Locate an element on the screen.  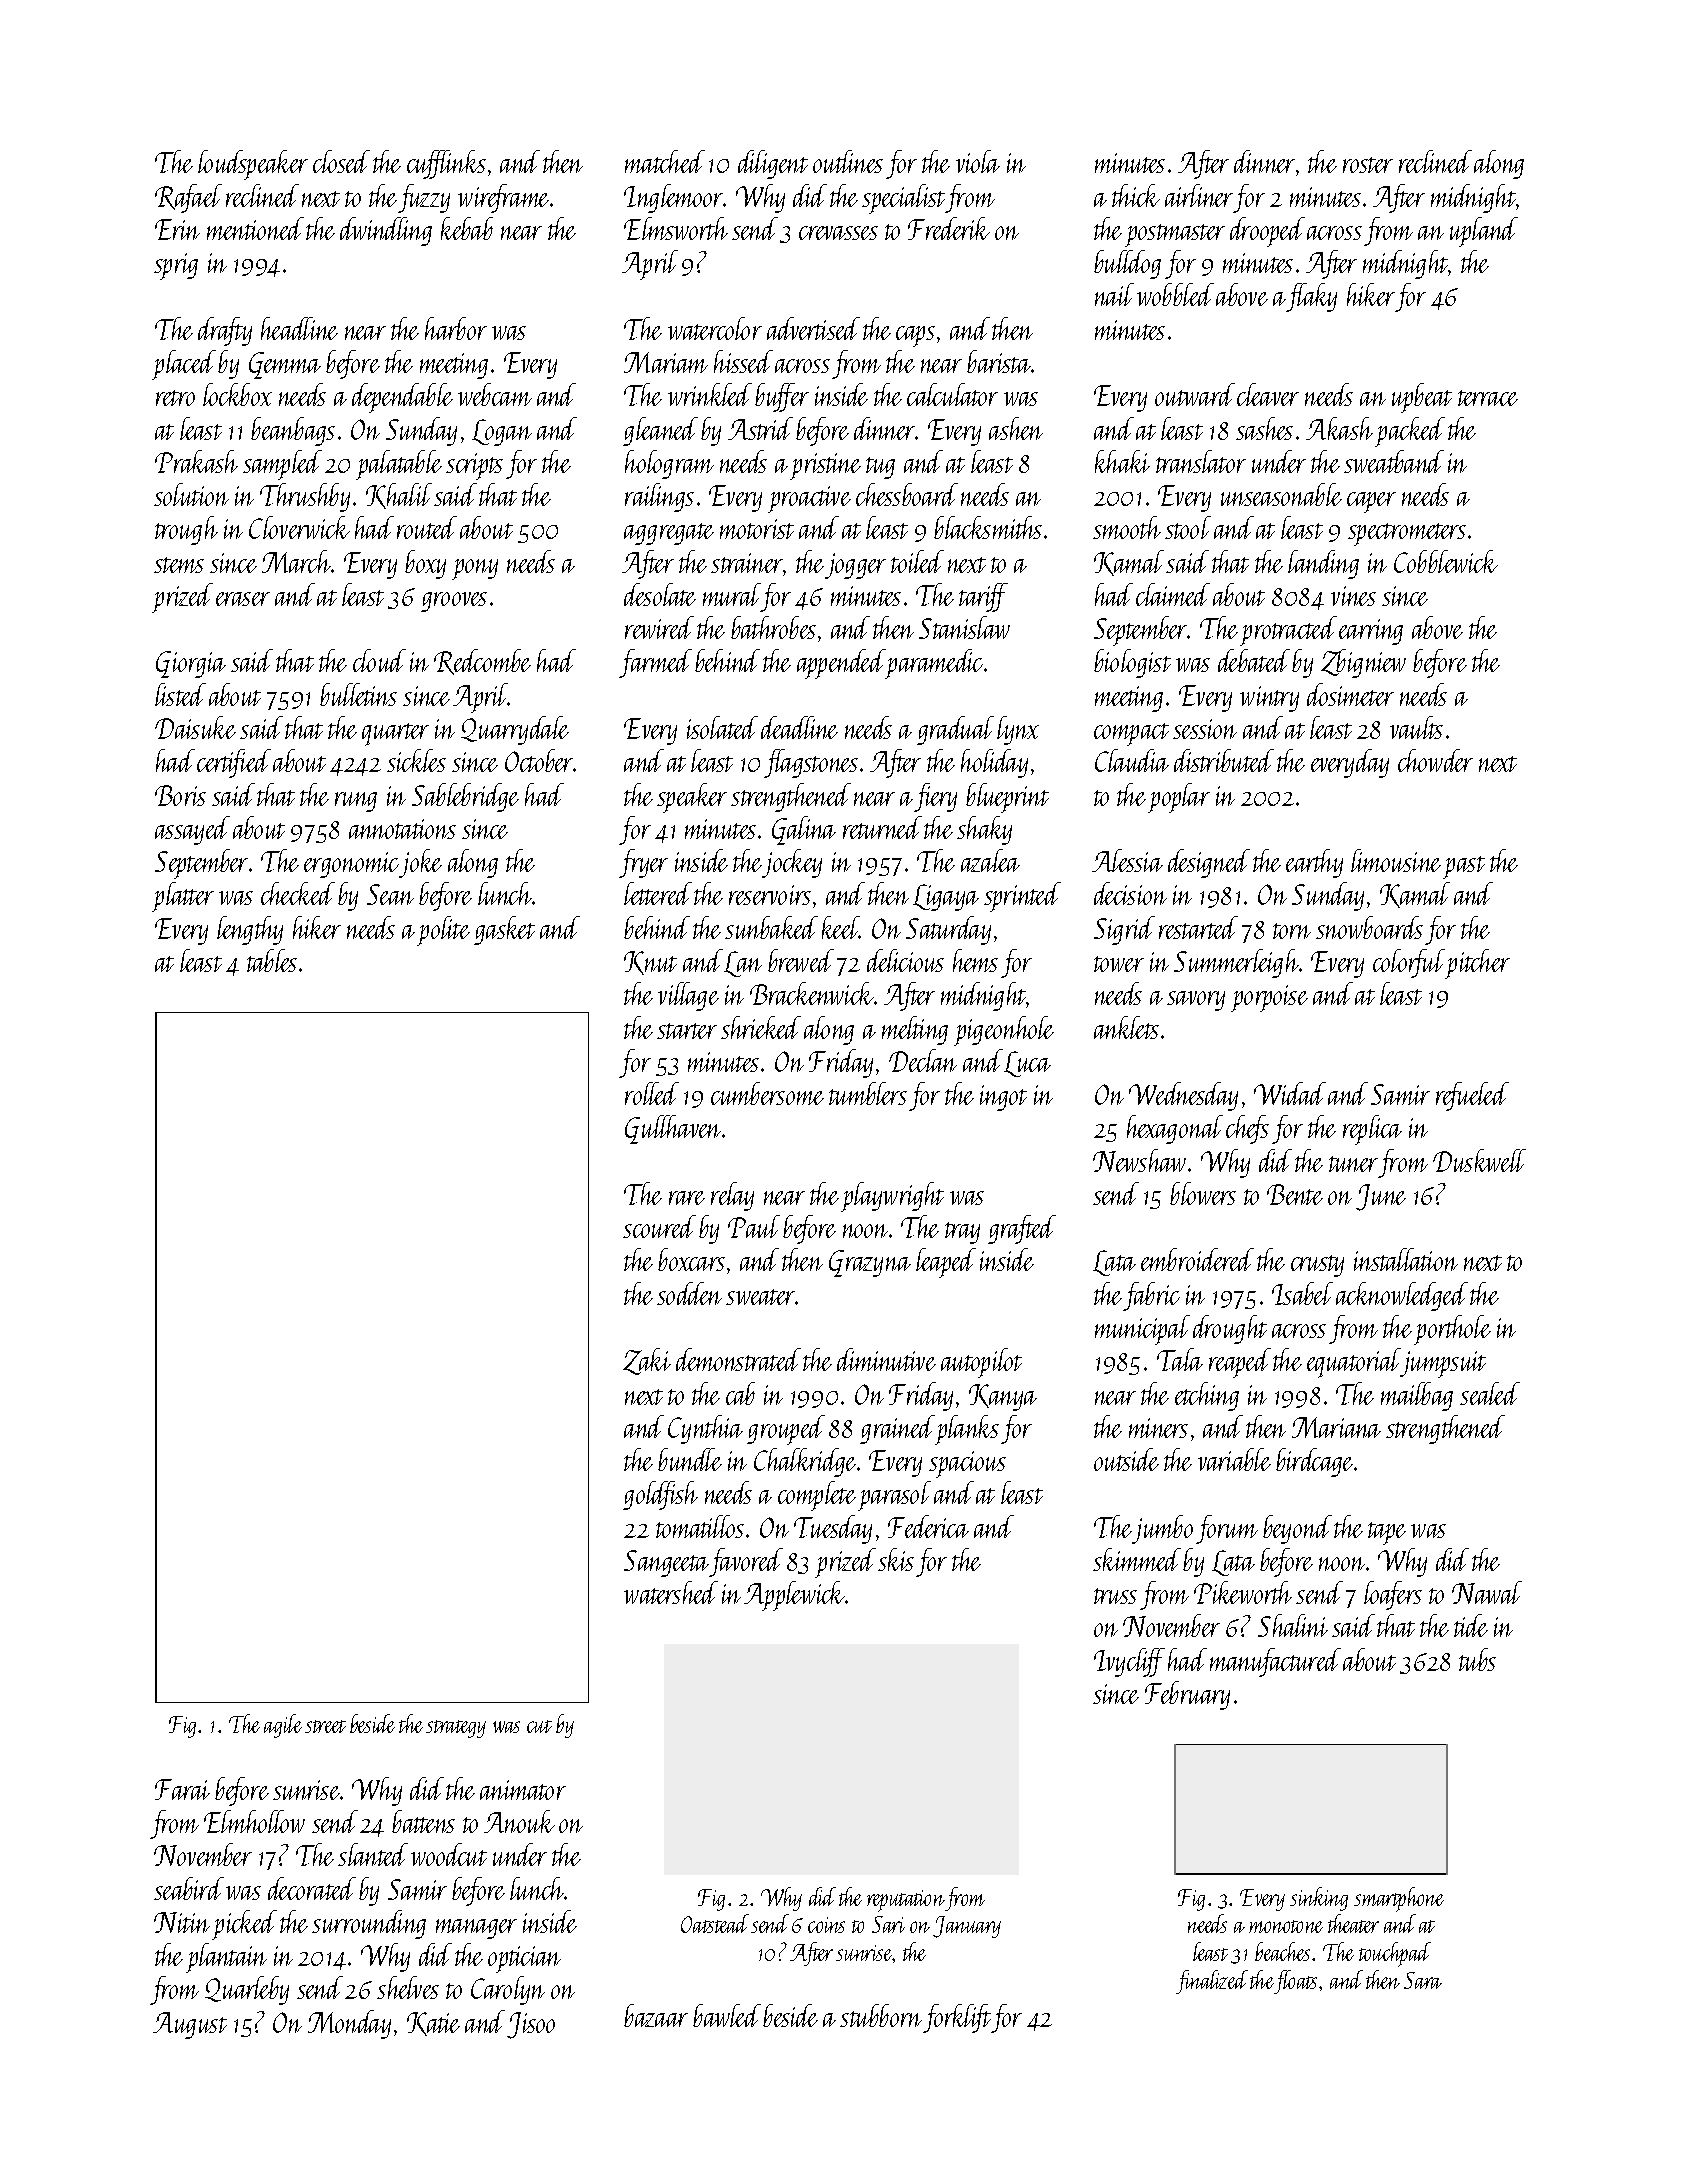
motorist is located at coordinates (757, 529).
